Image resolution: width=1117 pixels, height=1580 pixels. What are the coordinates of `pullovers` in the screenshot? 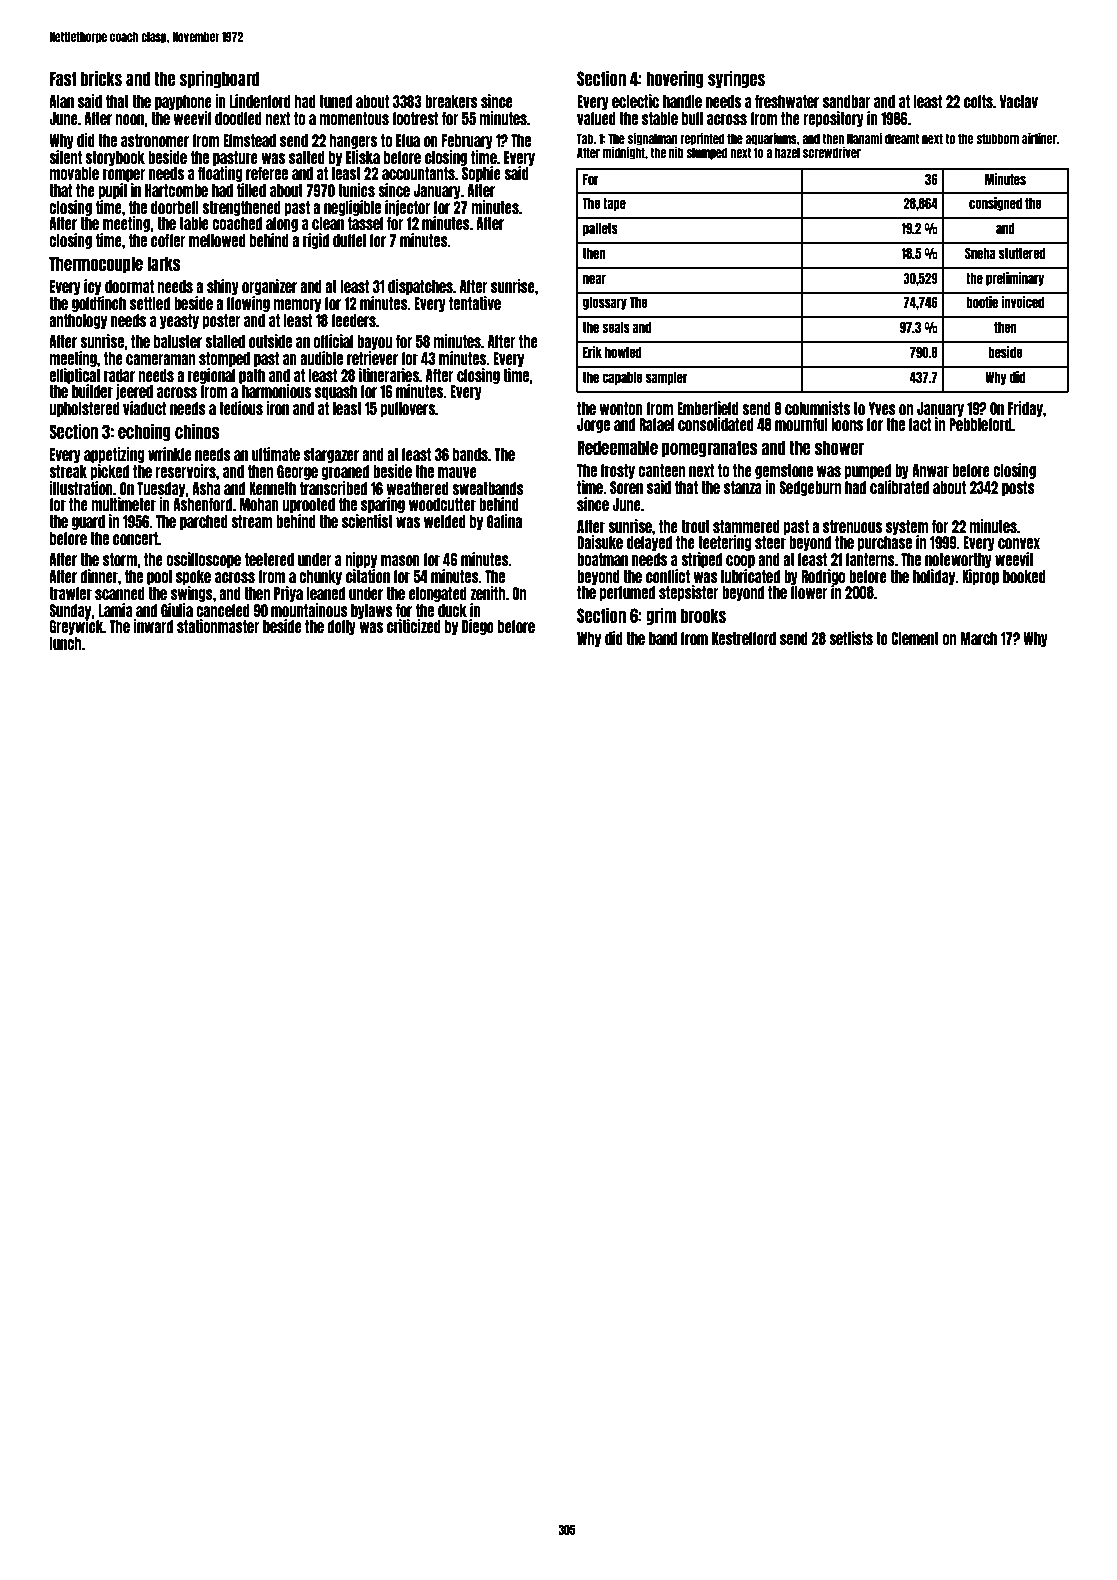 It's located at (408, 409).
